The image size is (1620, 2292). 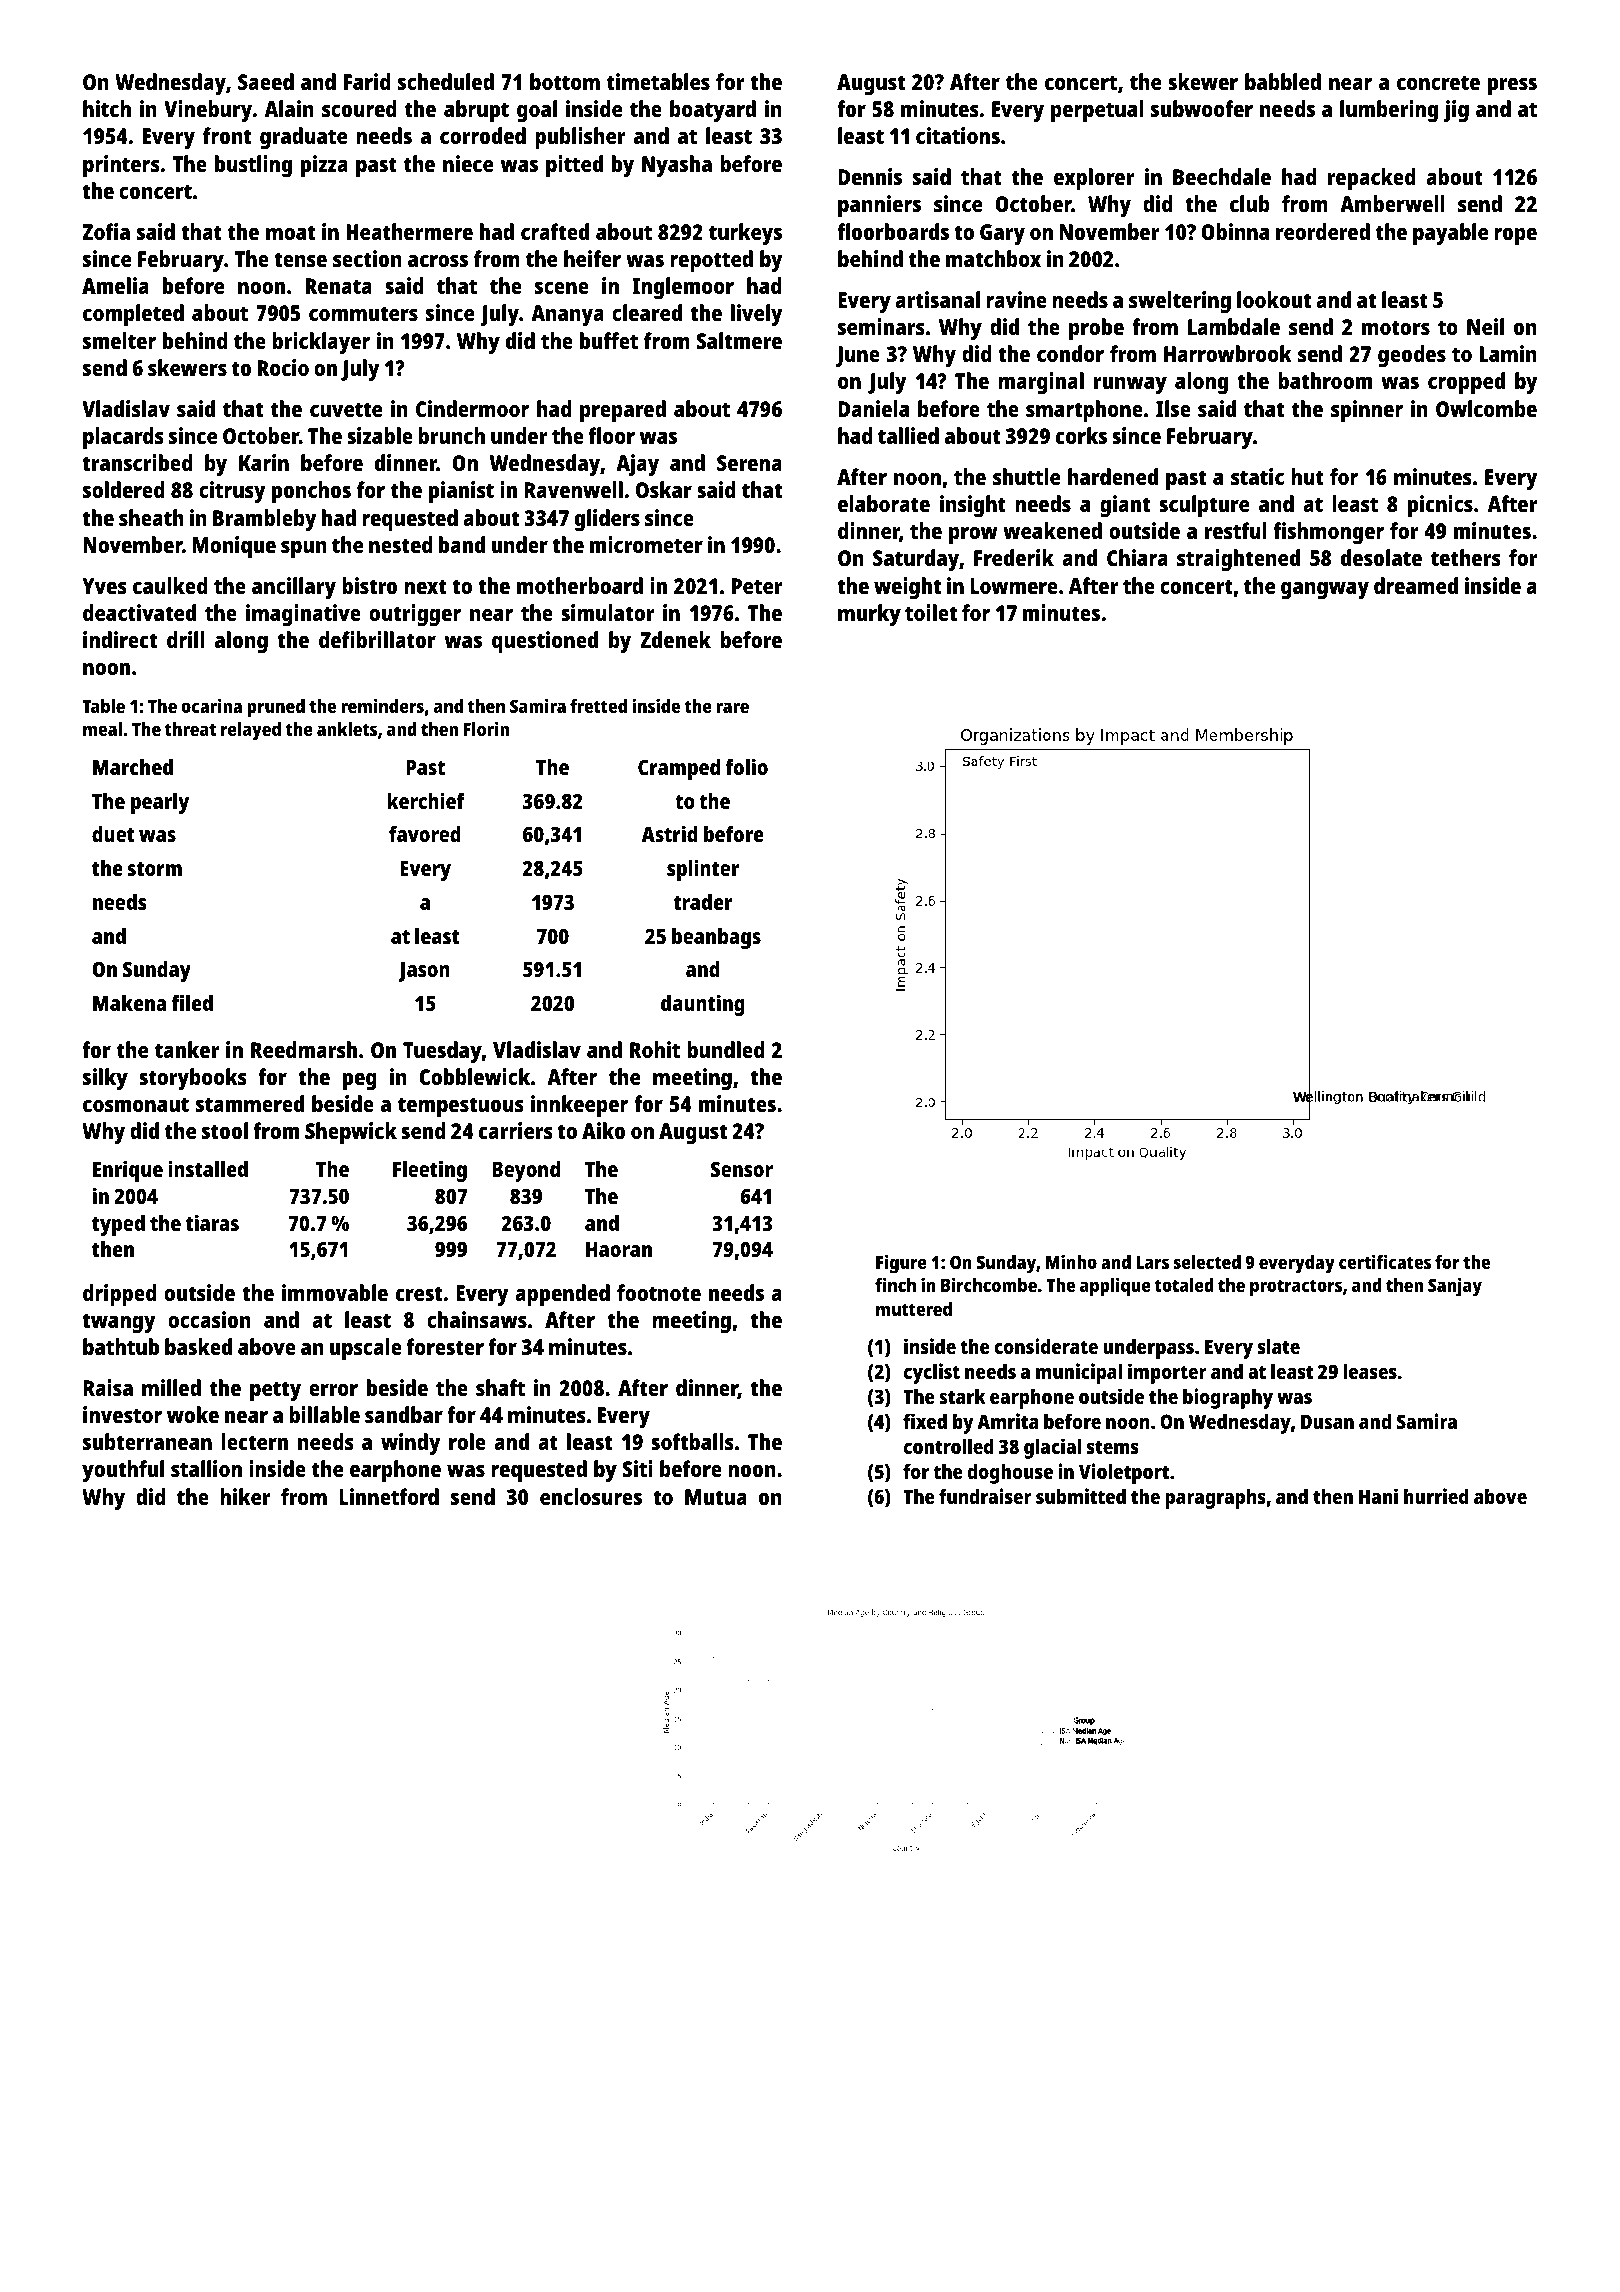 I want to click on babbled, so click(x=1283, y=81).
